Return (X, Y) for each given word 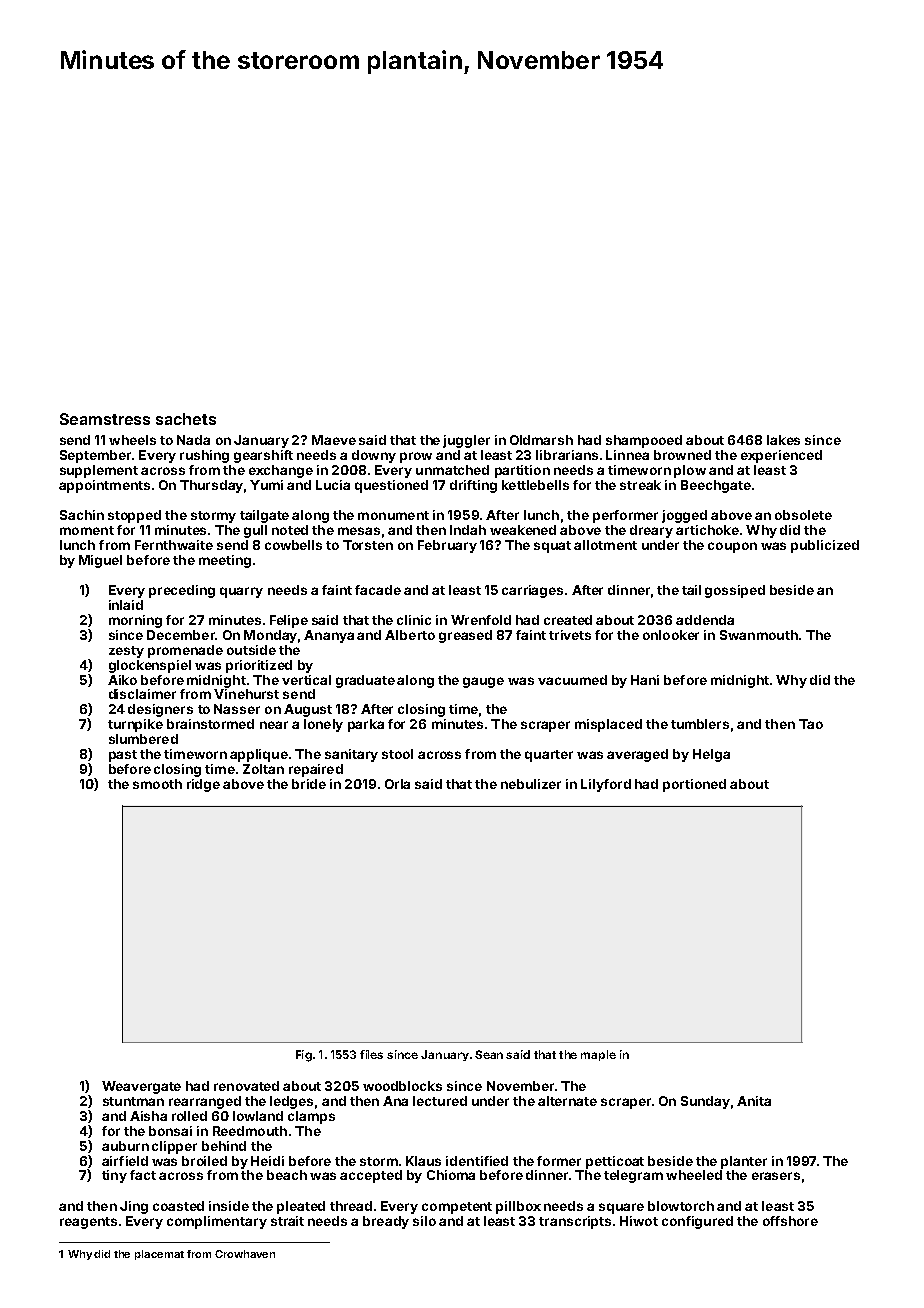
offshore (790, 1221)
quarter (549, 756)
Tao (811, 724)
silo (424, 1221)
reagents (88, 1223)
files (371, 1054)
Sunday (705, 1102)
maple (598, 1055)
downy (374, 456)
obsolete (803, 515)
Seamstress (105, 419)
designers (160, 710)
